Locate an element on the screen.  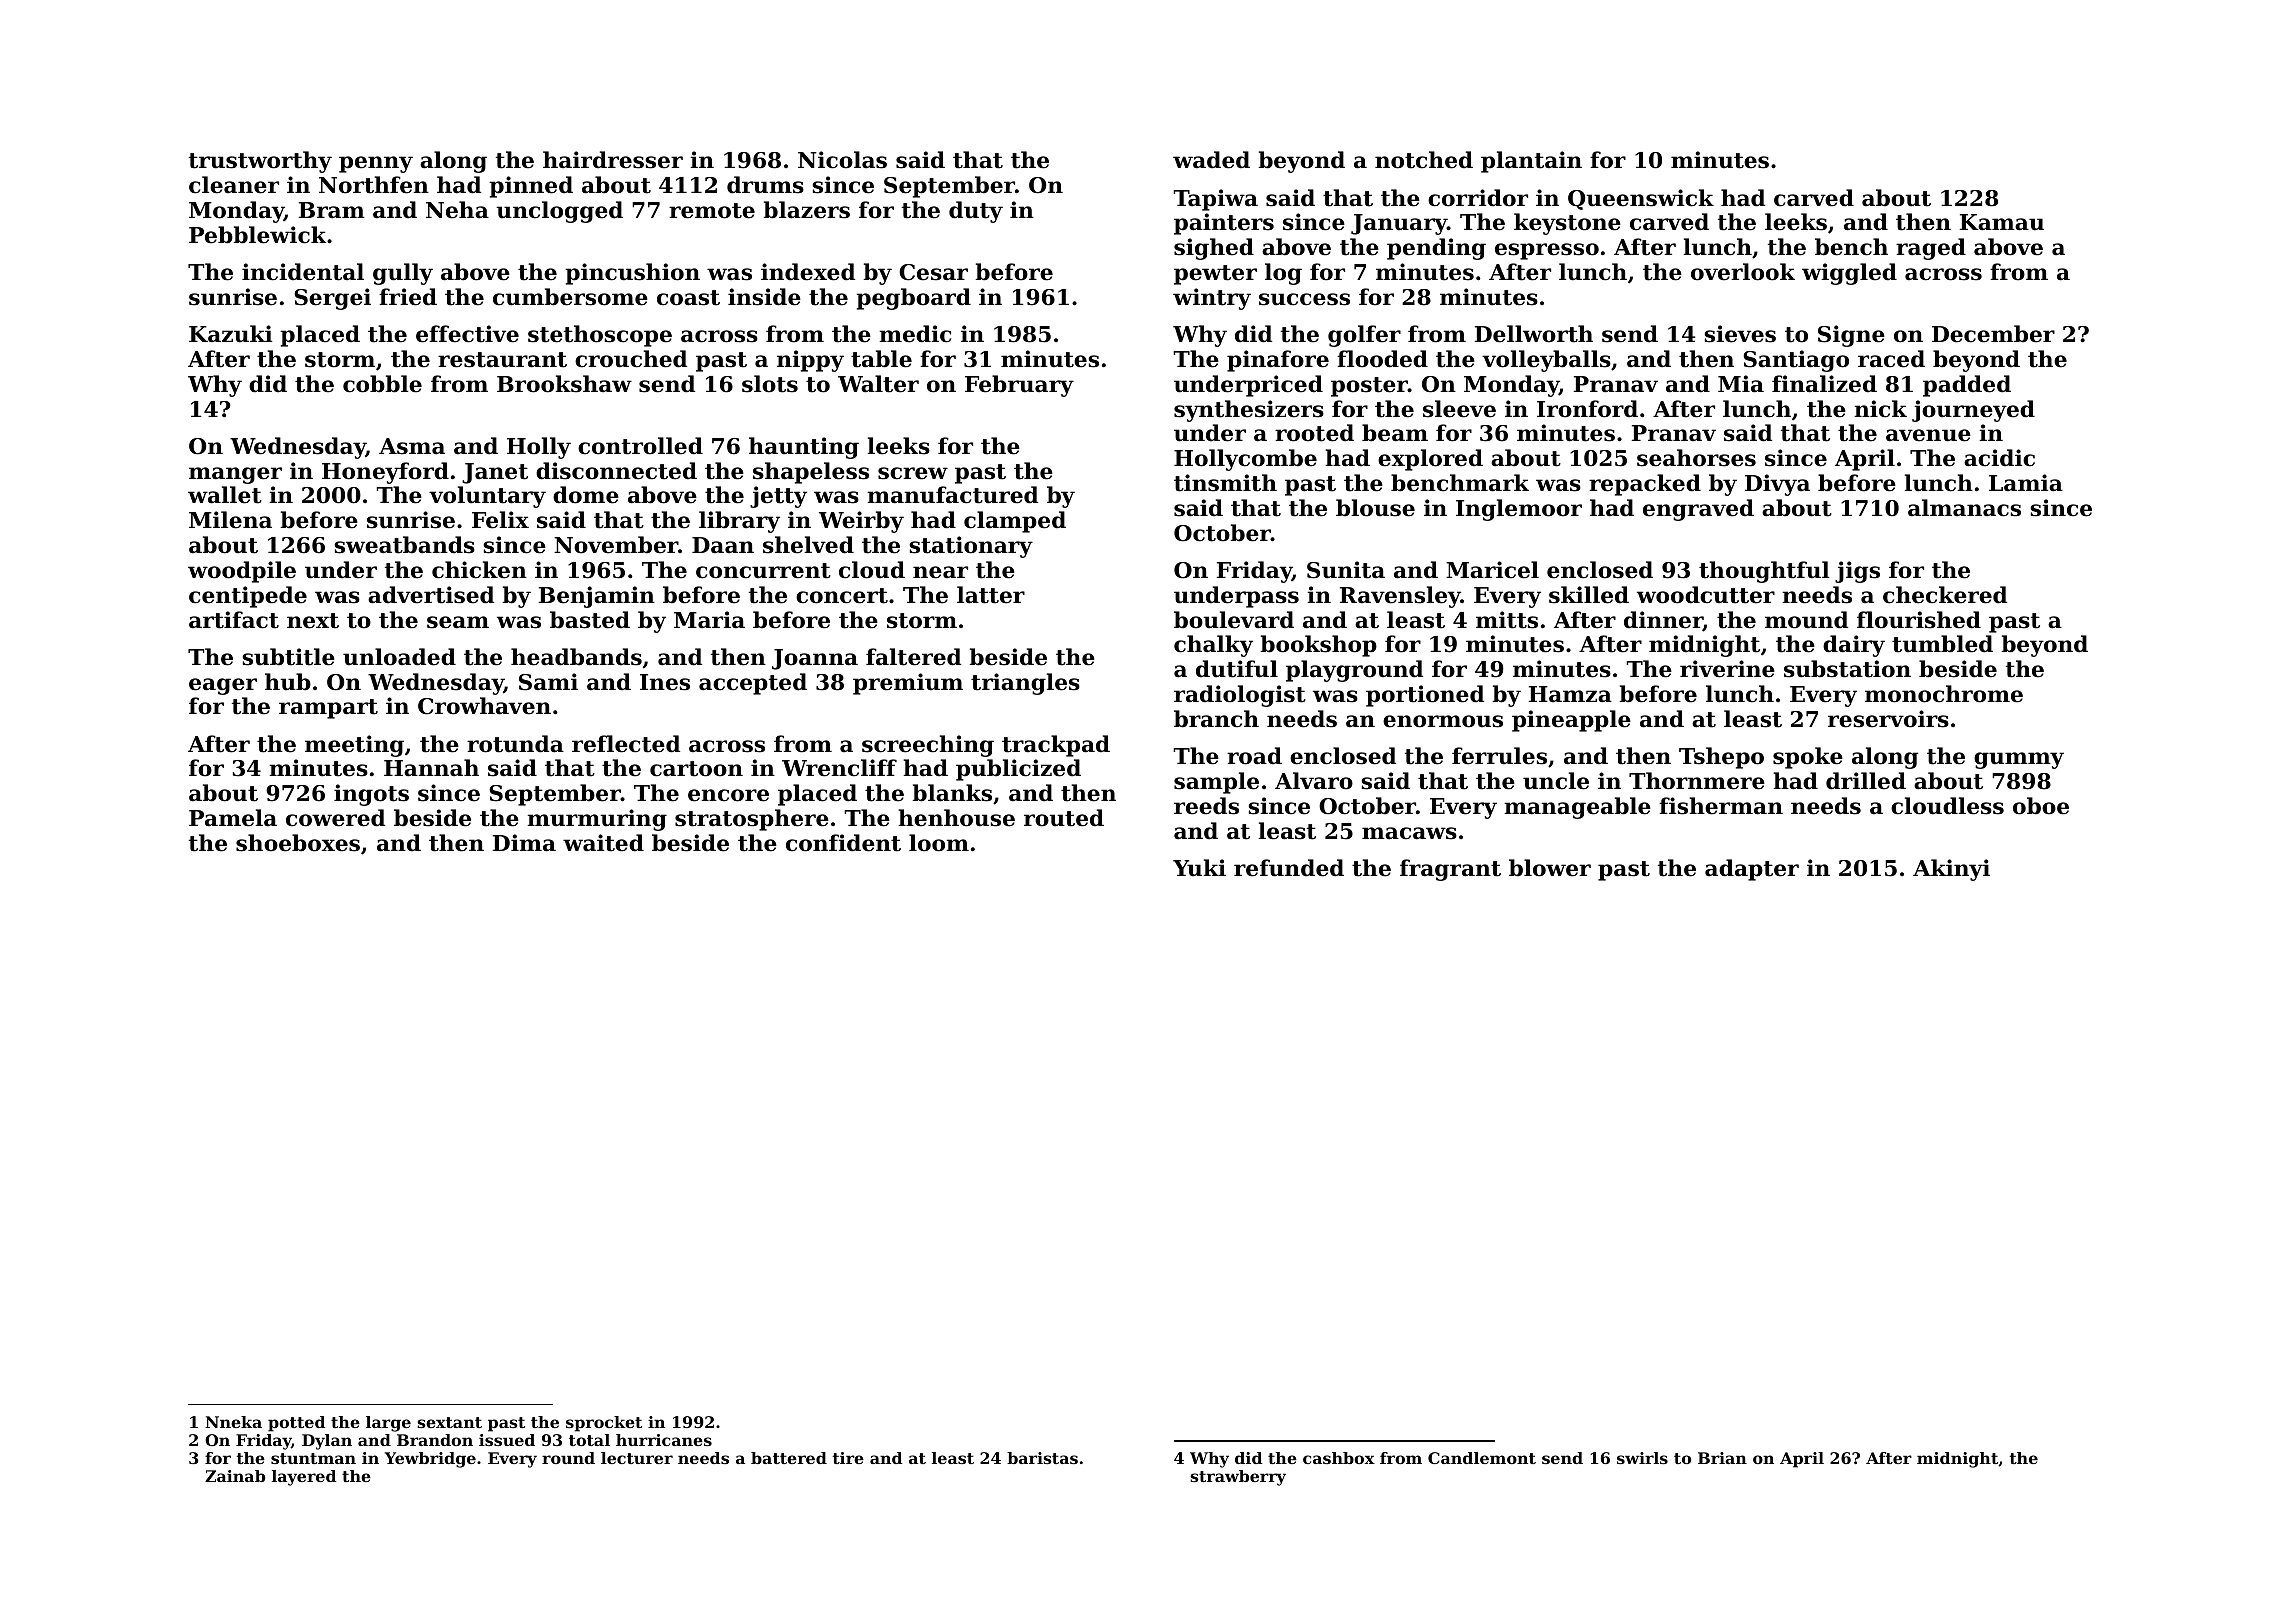
refunded is located at coordinates (1289, 868).
